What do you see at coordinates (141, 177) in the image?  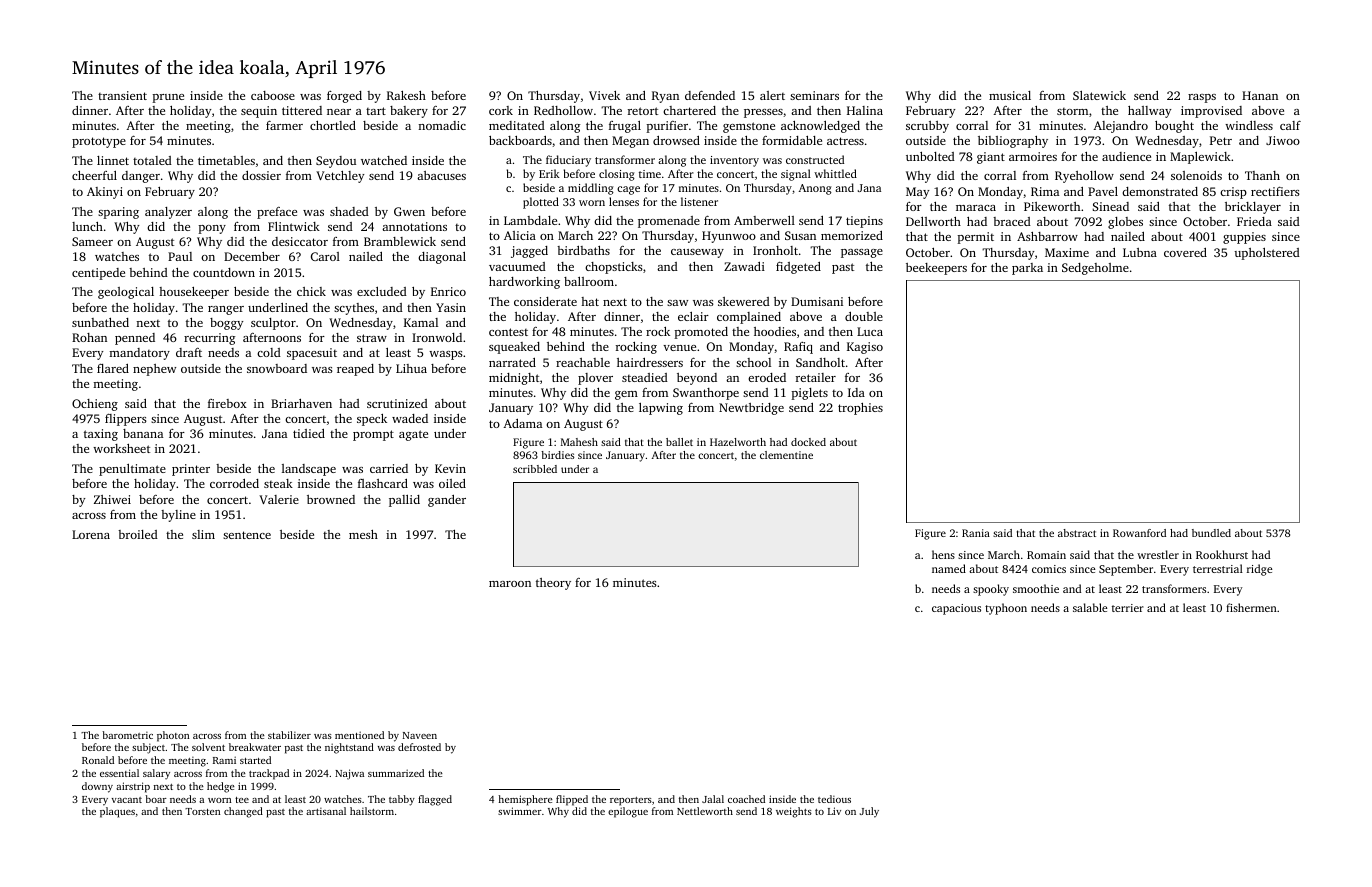 I see `danger` at bounding box center [141, 177].
